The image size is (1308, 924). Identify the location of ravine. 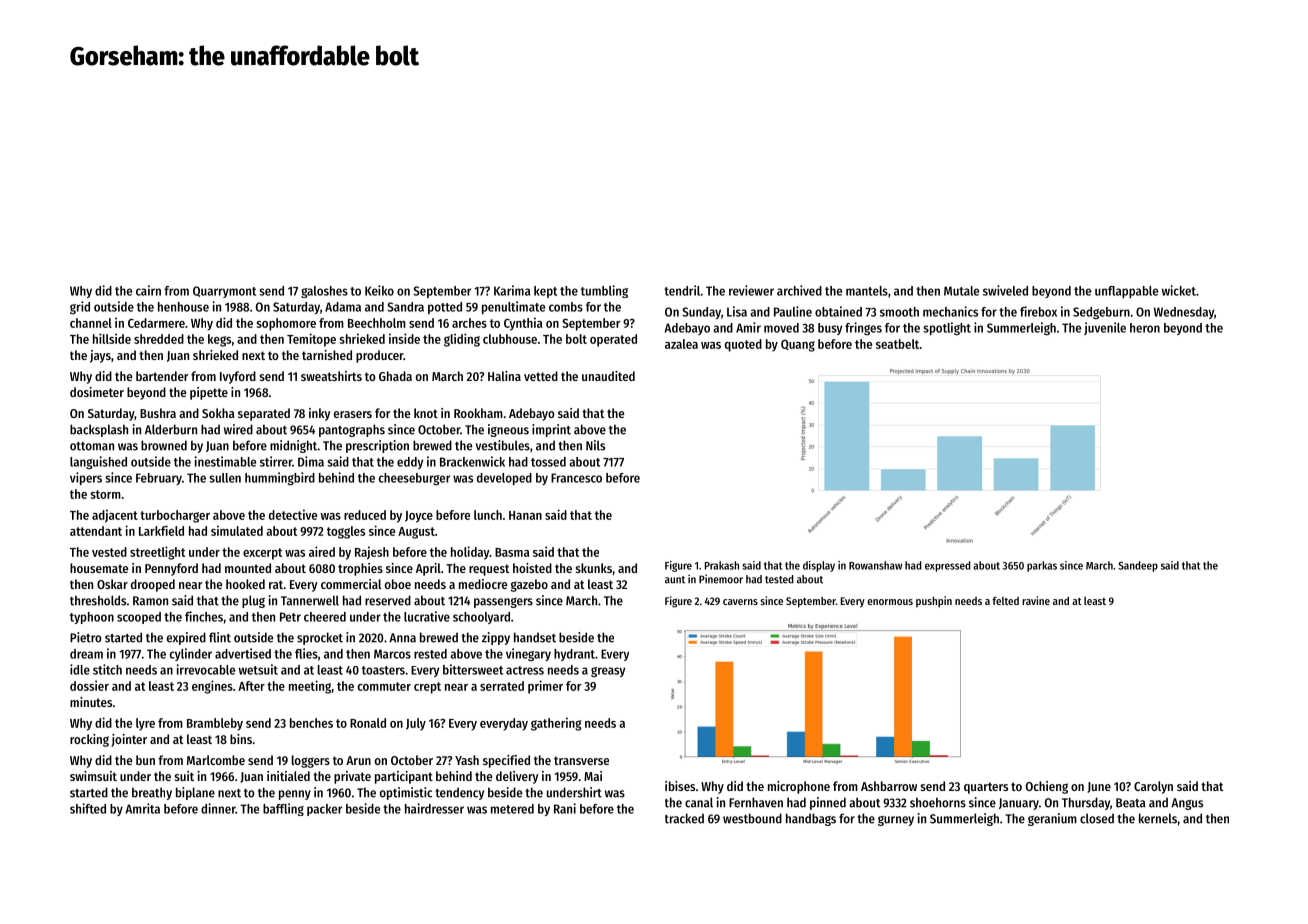
(1036, 600).
